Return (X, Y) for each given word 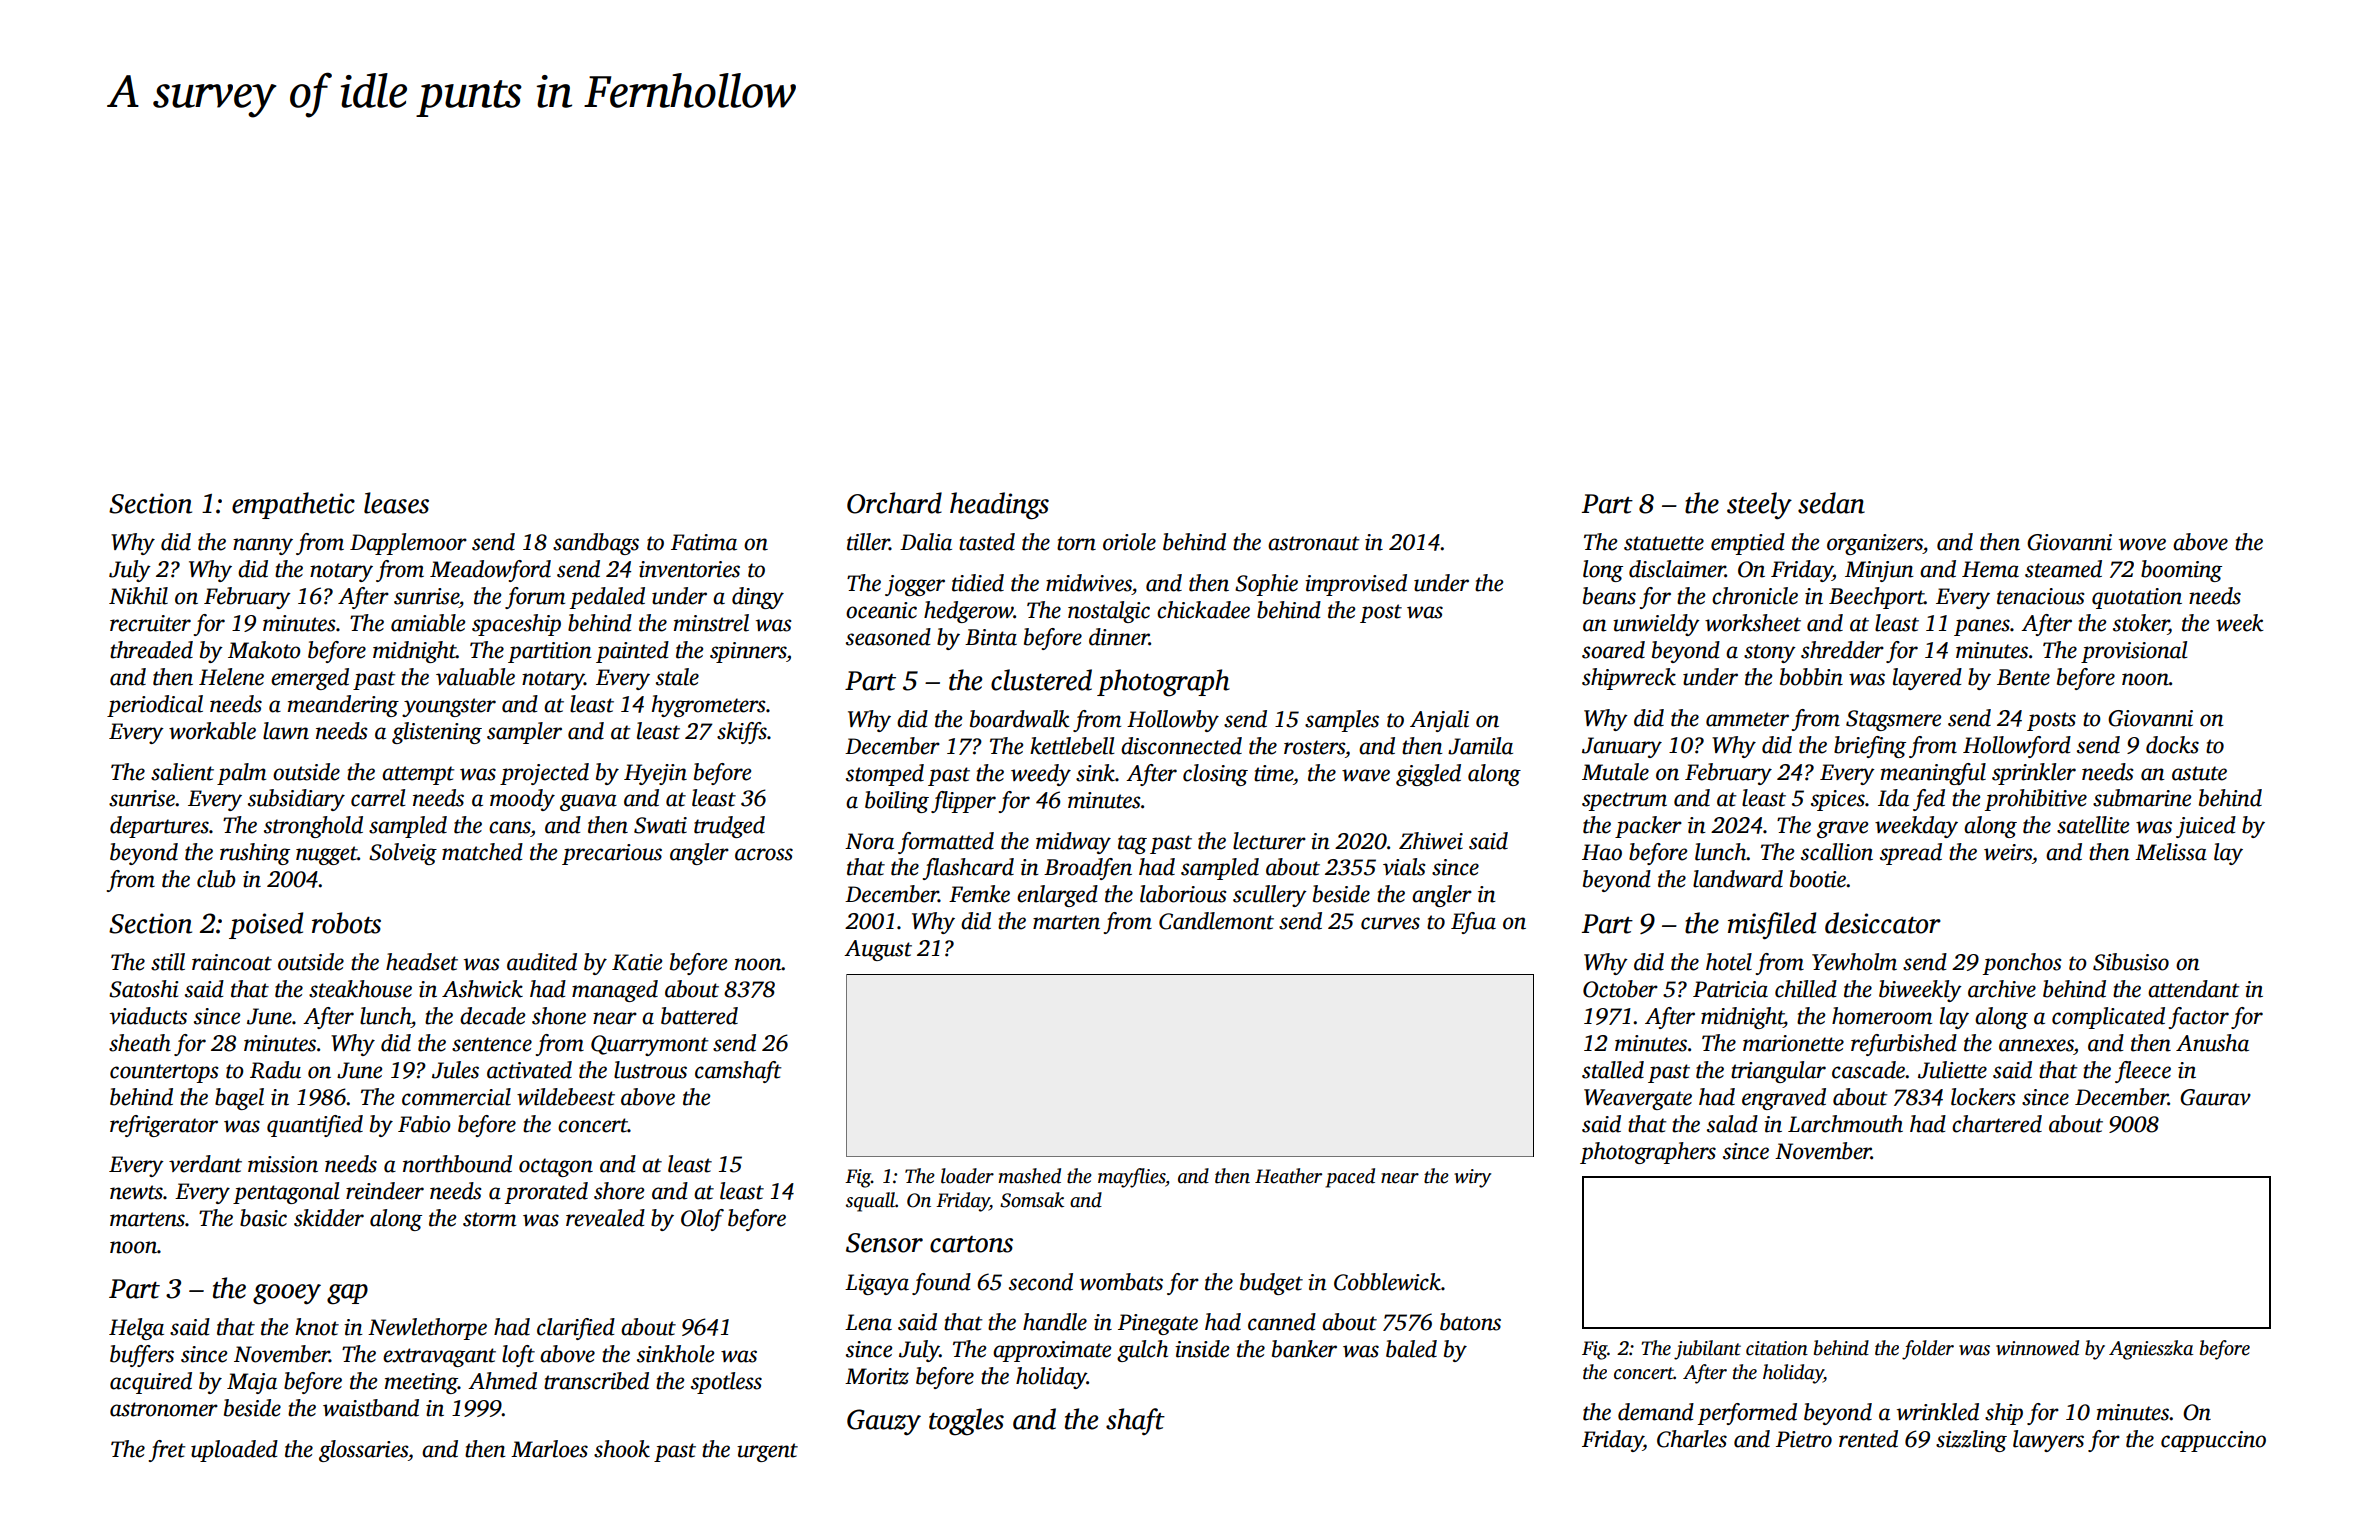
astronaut (1314, 543)
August (878, 950)
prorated (546, 1193)
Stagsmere (1893, 720)
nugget (326, 855)
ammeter (1747, 719)
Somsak (1032, 1200)
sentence (492, 1044)
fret (167, 1451)
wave (1366, 775)
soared (1613, 650)
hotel (1729, 962)
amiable (428, 623)
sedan (1831, 503)
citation (1777, 1348)
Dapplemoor (408, 544)
